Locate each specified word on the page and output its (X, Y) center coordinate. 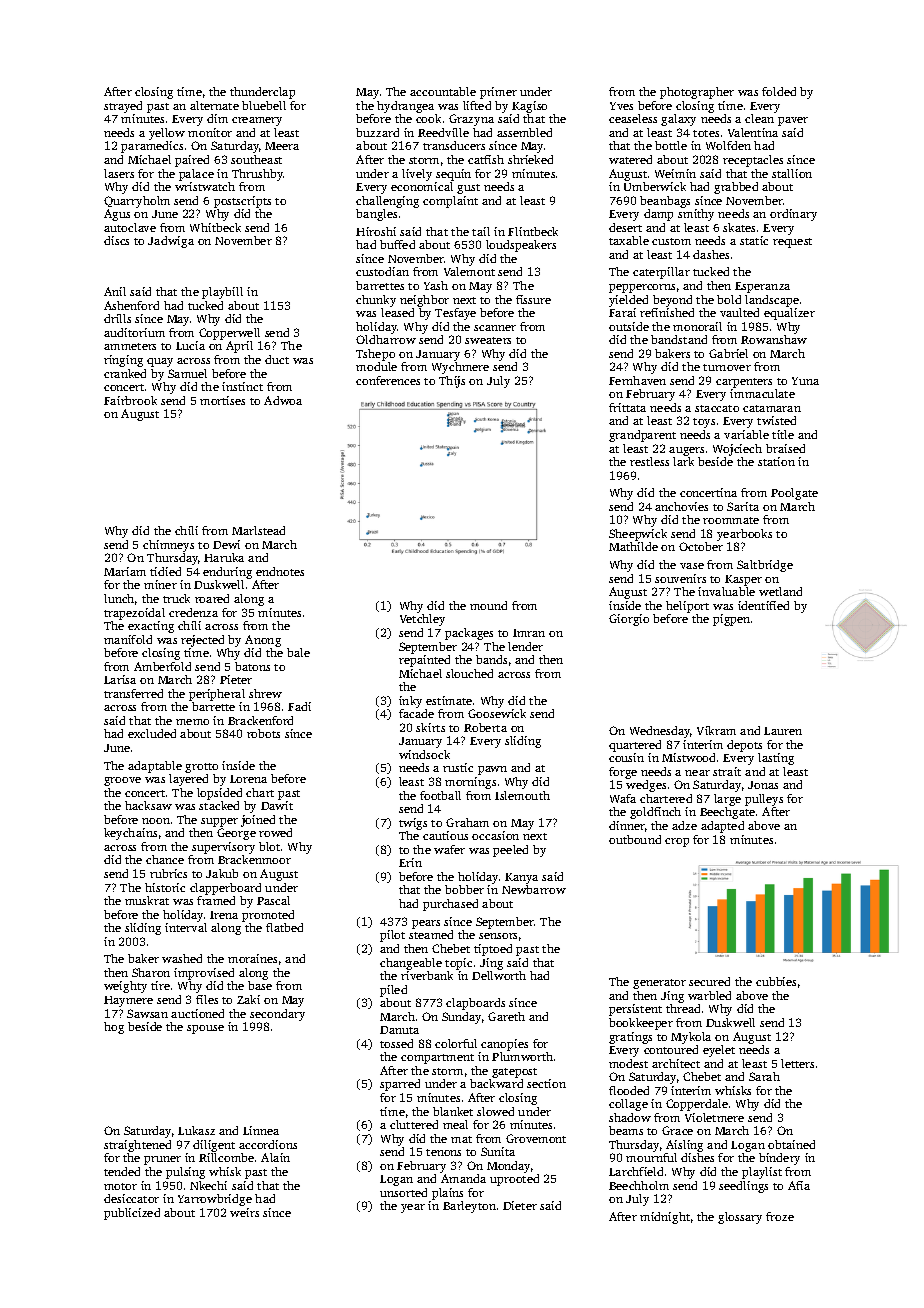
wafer (449, 849)
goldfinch (655, 813)
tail (481, 231)
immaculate (762, 393)
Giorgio (629, 620)
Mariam (125, 571)
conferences (388, 380)
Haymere (128, 1001)
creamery (257, 121)
